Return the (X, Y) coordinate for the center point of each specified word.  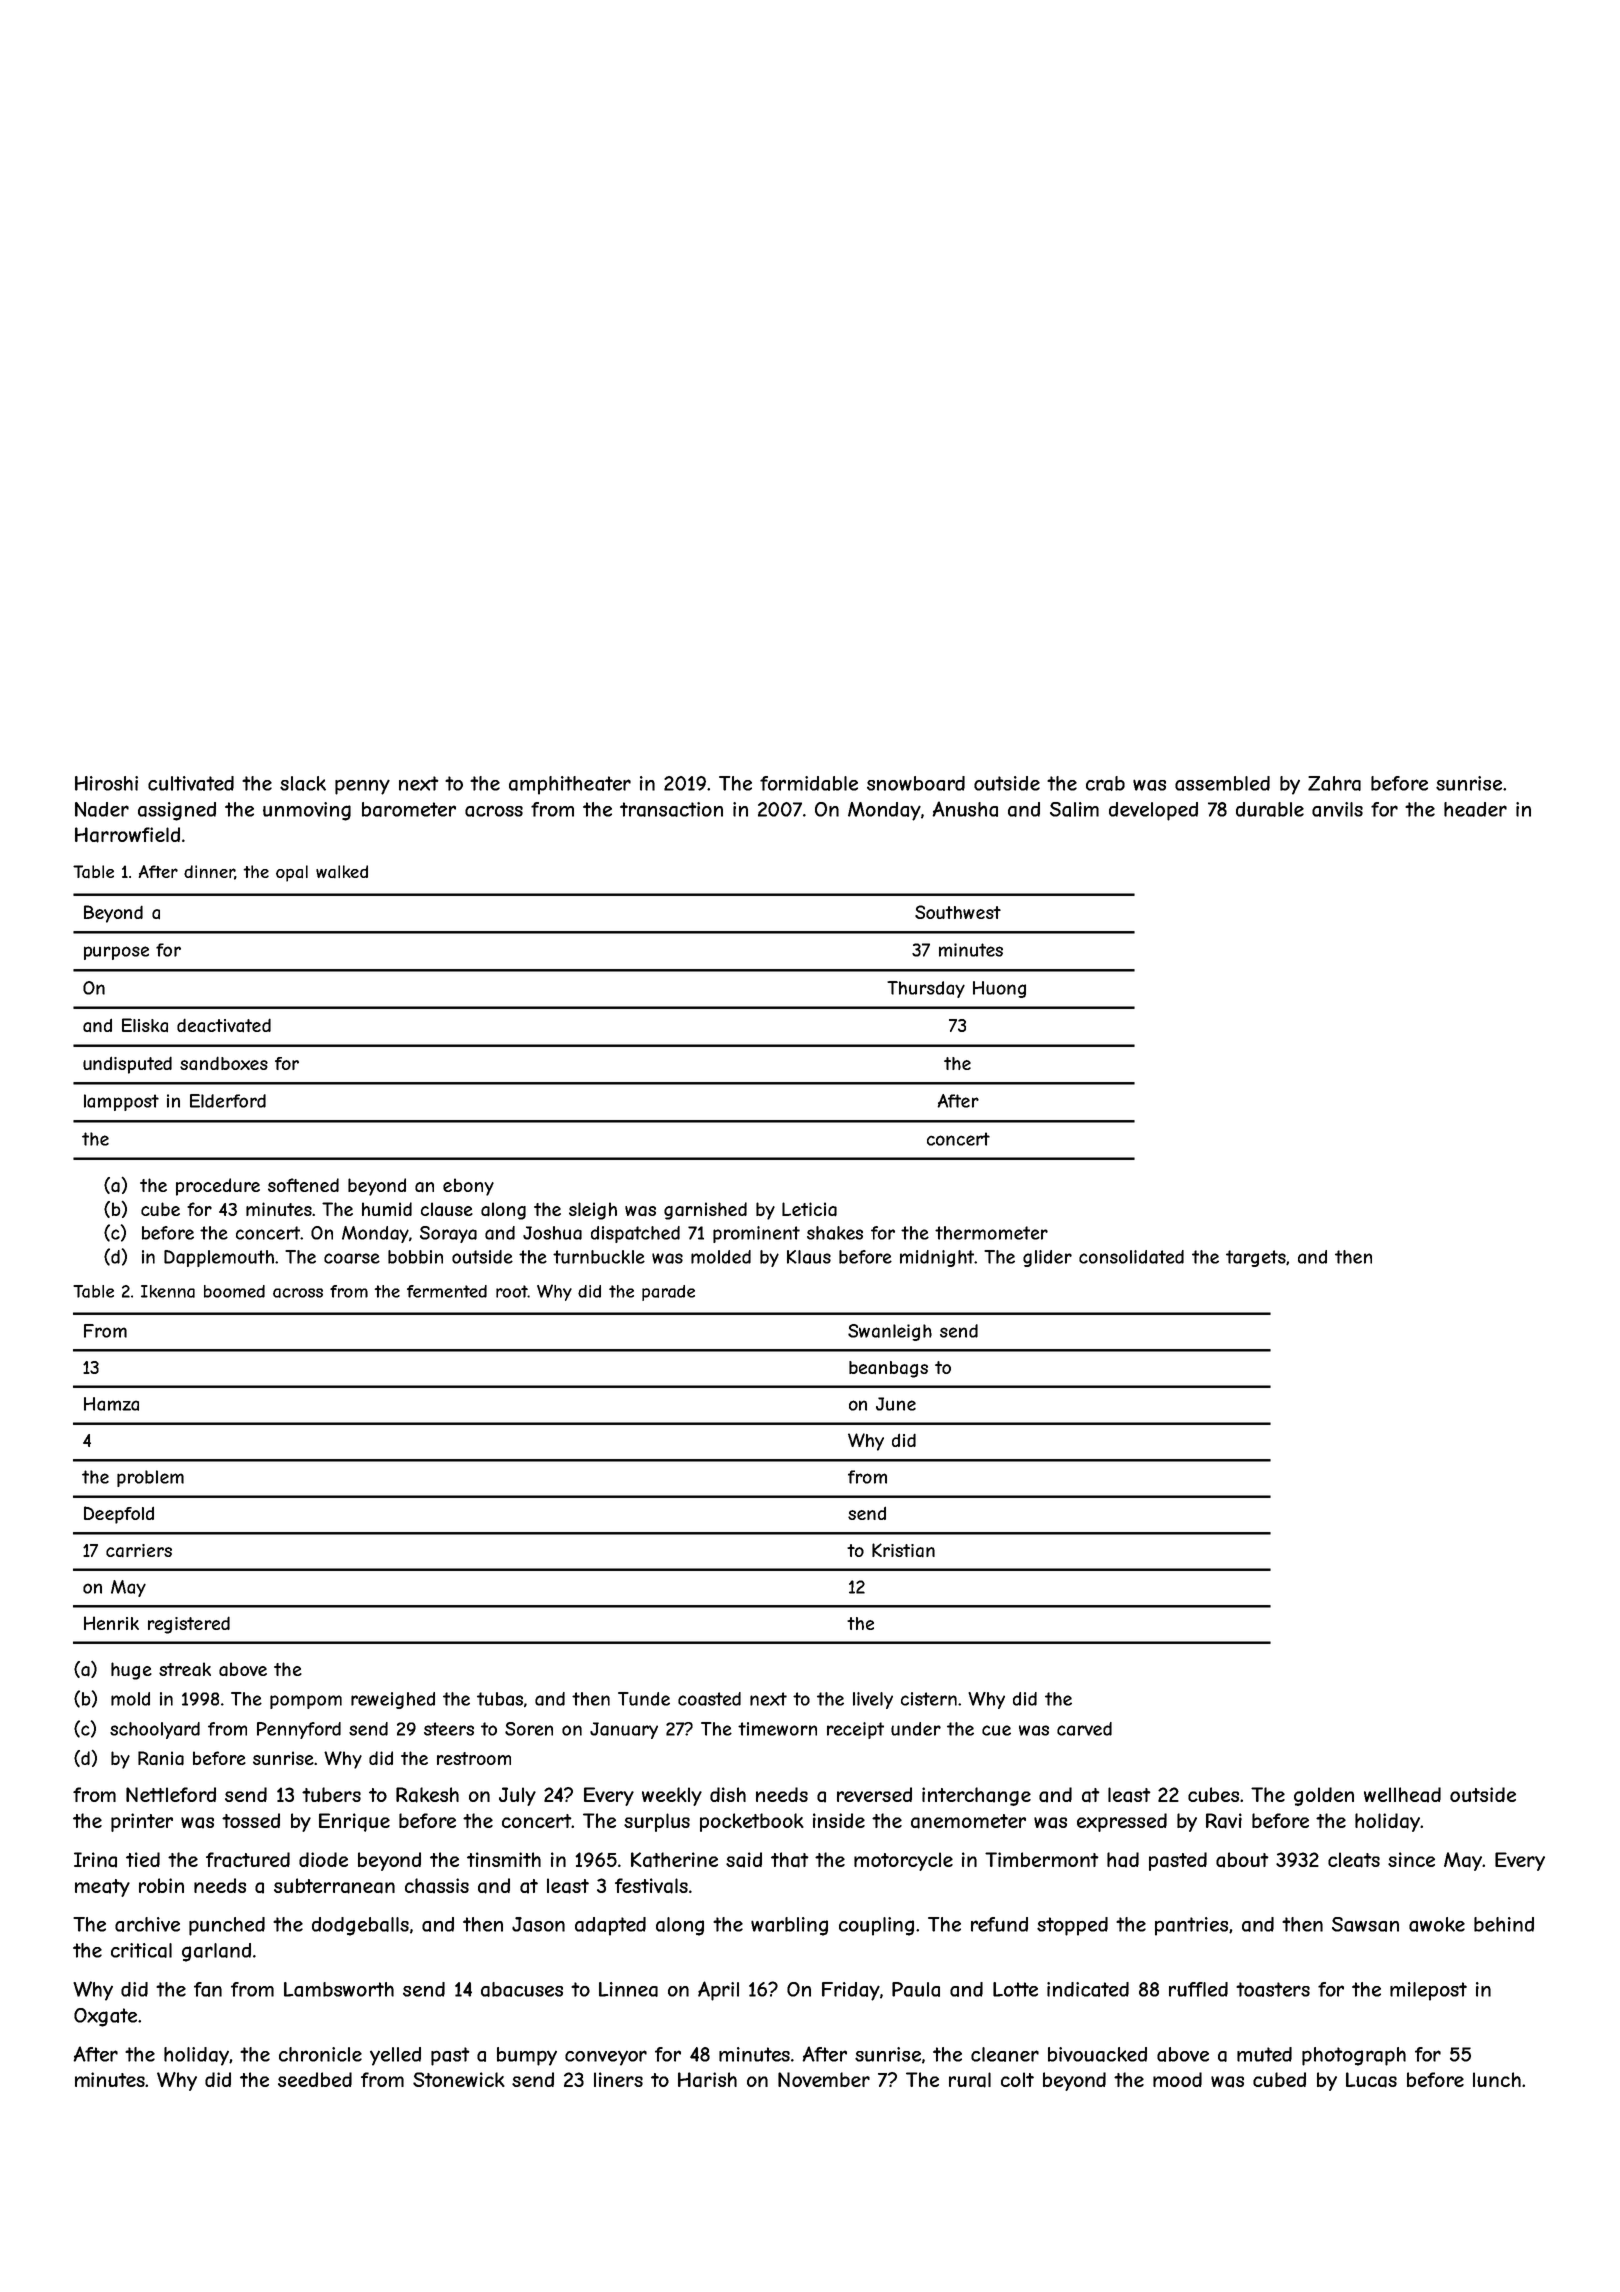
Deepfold (119, 1515)
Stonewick (459, 2079)
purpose (116, 953)
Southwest (958, 912)
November (824, 2079)
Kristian (903, 1550)
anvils (1337, 809)
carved (1084, 1729)
